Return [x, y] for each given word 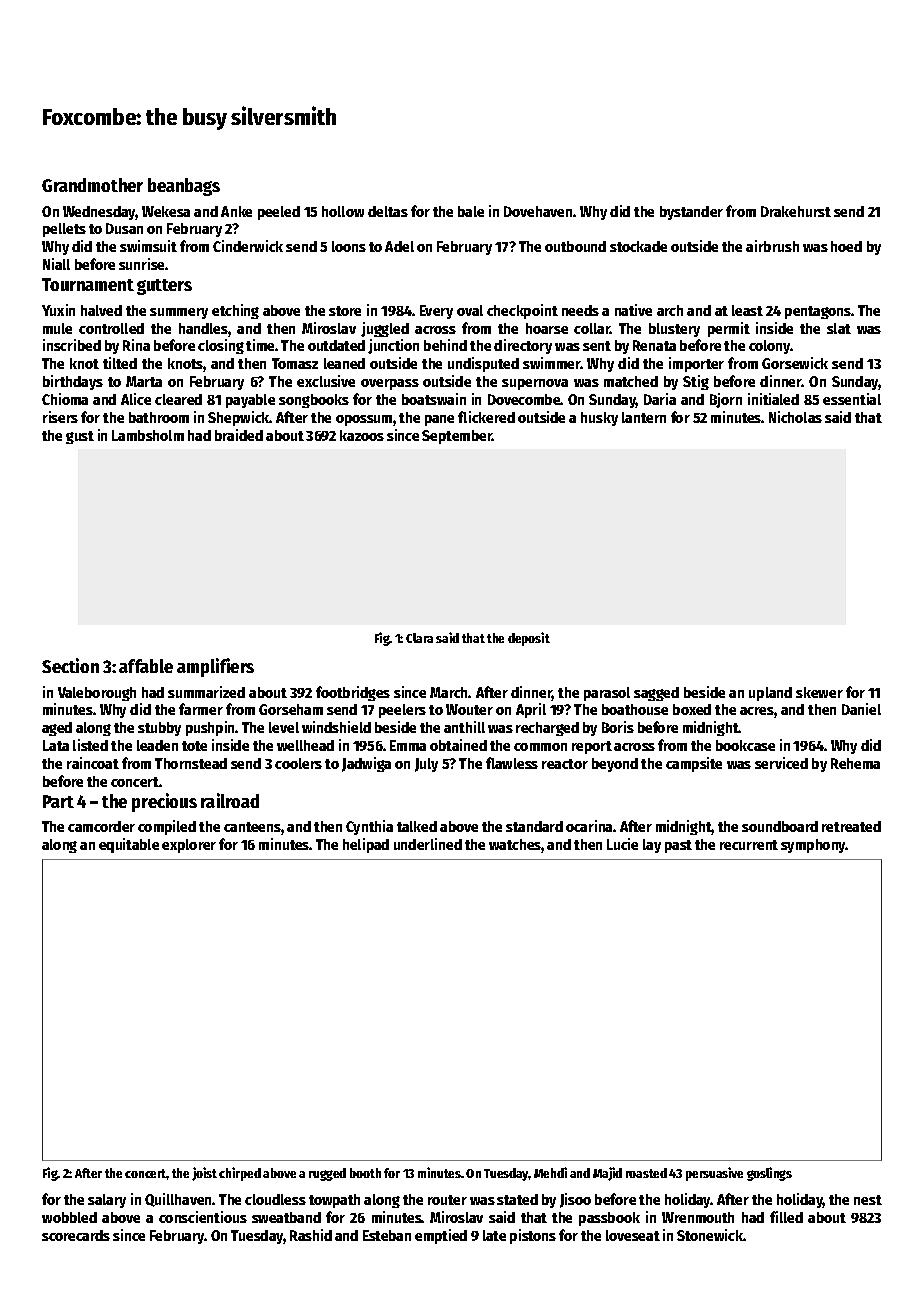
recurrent [749, 845]
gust [80, 437]
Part [58, 801]
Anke [236, 211]
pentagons [818, 312]
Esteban [387, 1235]
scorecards [76, 1235]
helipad [366, 845]
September [457, 437]
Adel [399, 246]
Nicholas [795, 417]
